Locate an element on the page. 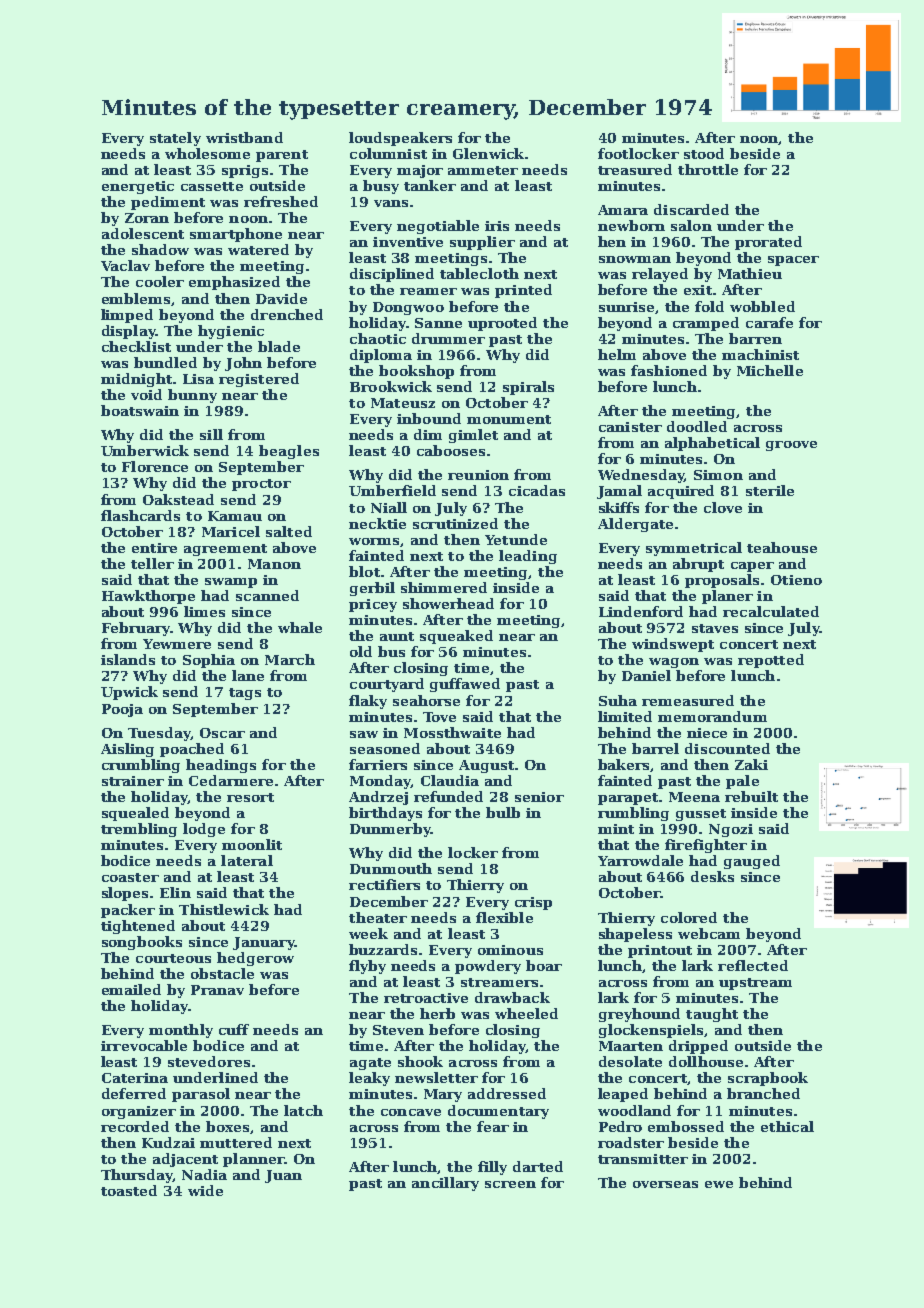 Image resolution: width=924 pixels, height=1308 pixels. guffawed is located at coordinates (465, 685).
